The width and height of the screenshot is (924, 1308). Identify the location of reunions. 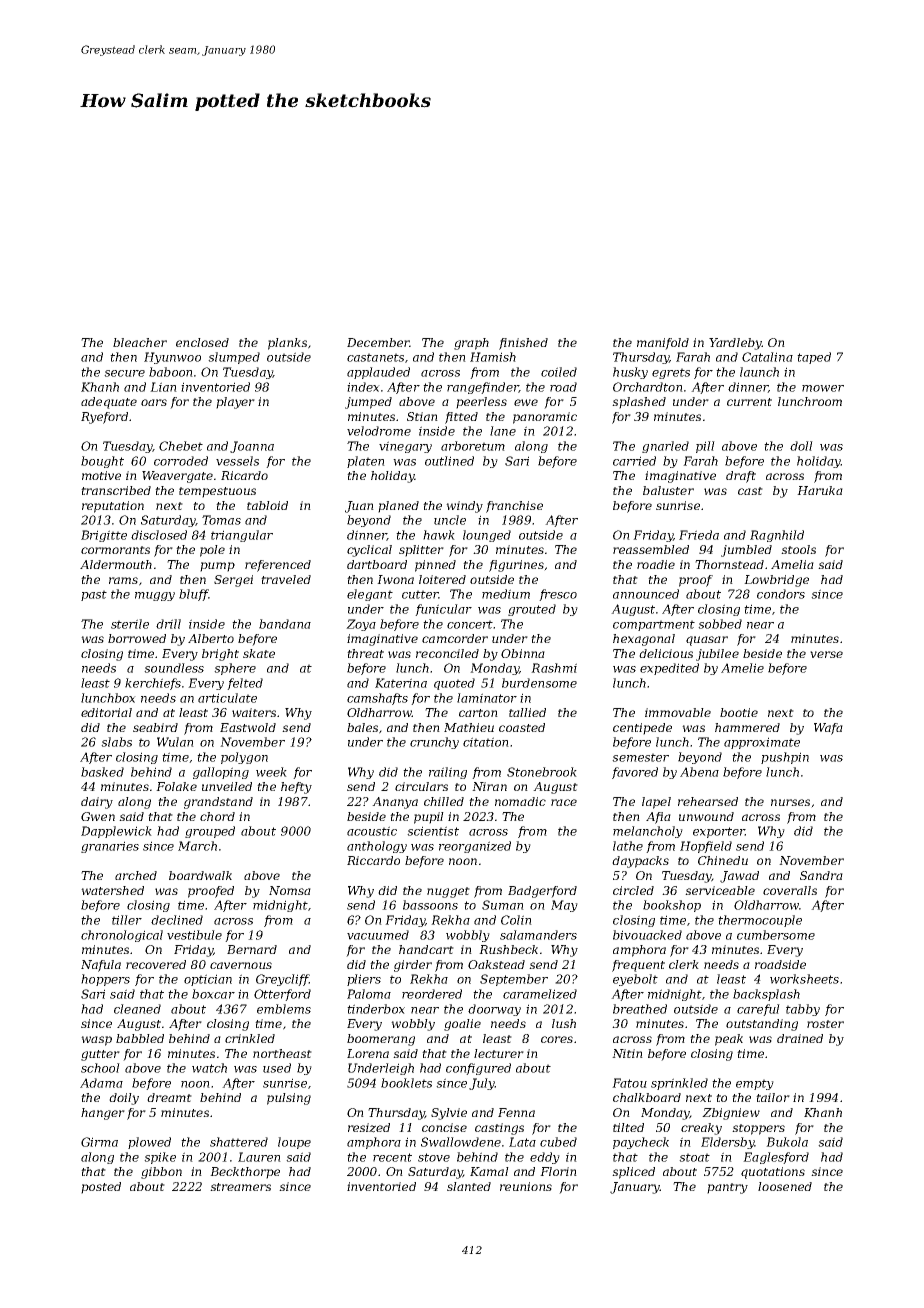
(526, 1186).
